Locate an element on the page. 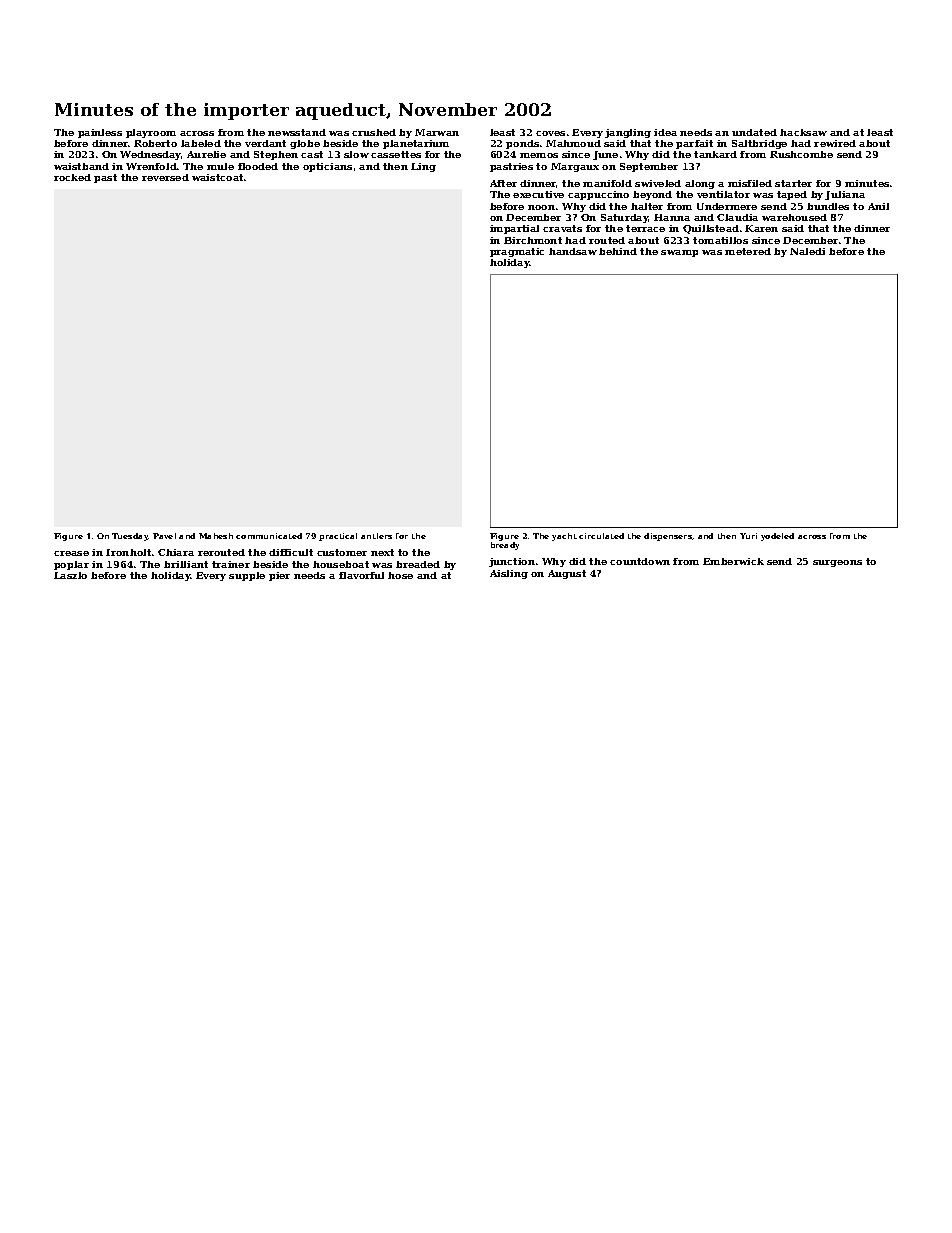 The height and width of the page is (1233, 952). painless is located at coordinates (100, 133).
